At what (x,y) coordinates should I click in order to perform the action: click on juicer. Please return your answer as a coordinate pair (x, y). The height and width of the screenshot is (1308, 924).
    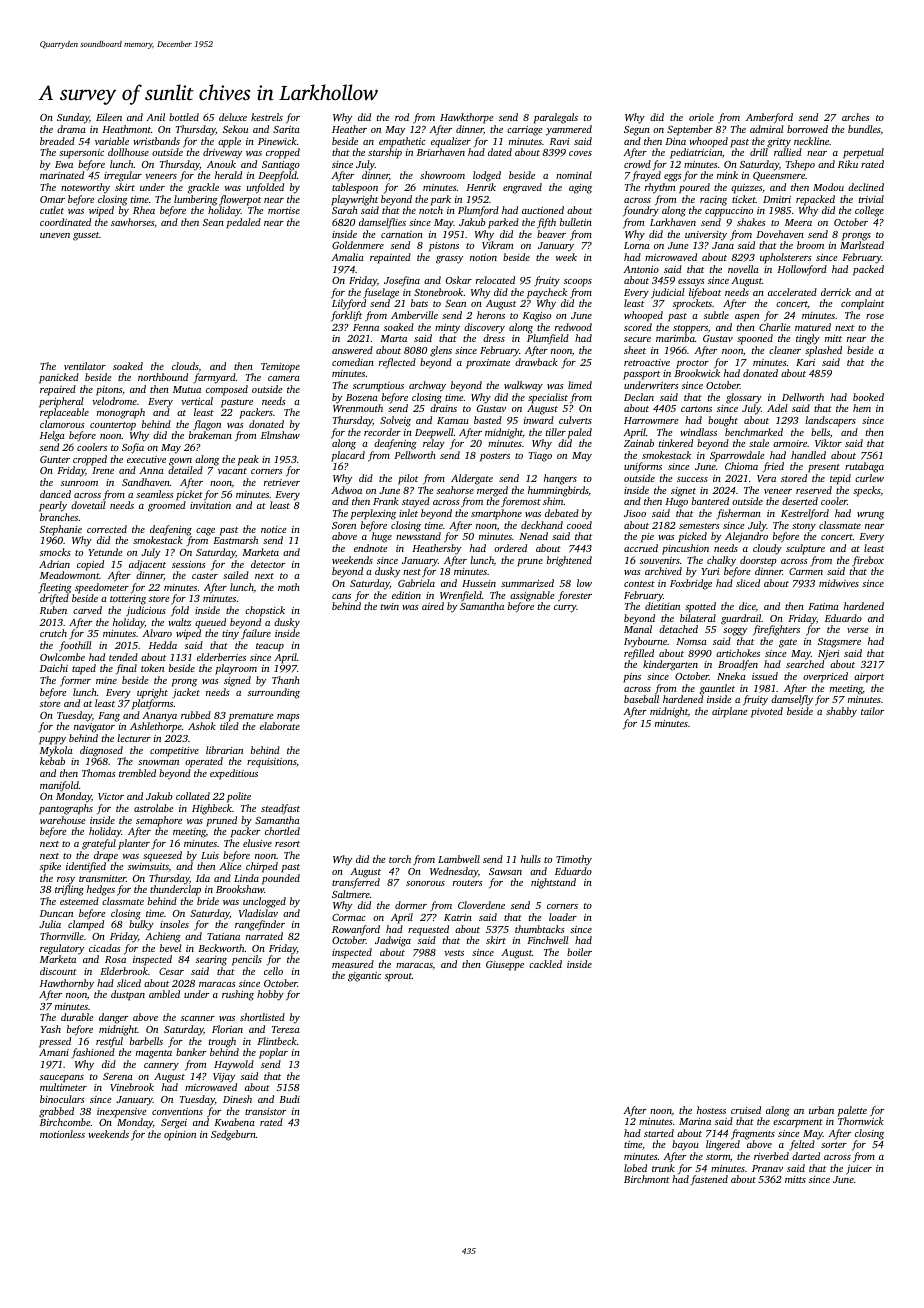
    Looking at the image, I should click on (859, 1170).
